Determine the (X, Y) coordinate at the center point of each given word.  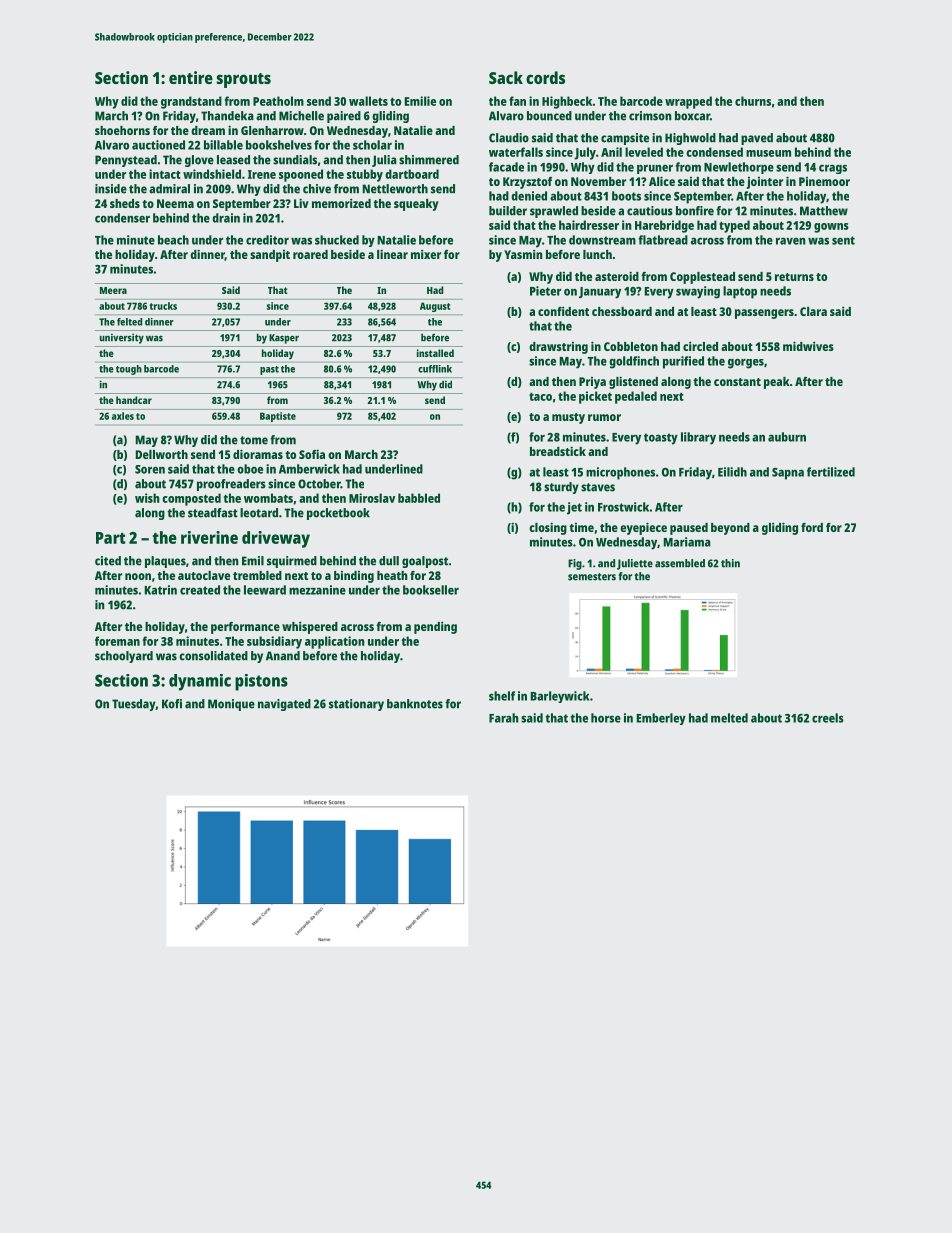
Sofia (312, 454)
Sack (506, 77)
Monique (231, 705)
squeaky (416, 205)
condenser (122, 218)
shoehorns (122, 130)
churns (753, 101)
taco (540, 396)
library (698, 438)
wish (147, 498)
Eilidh (732, 472)
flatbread (663, 240)
